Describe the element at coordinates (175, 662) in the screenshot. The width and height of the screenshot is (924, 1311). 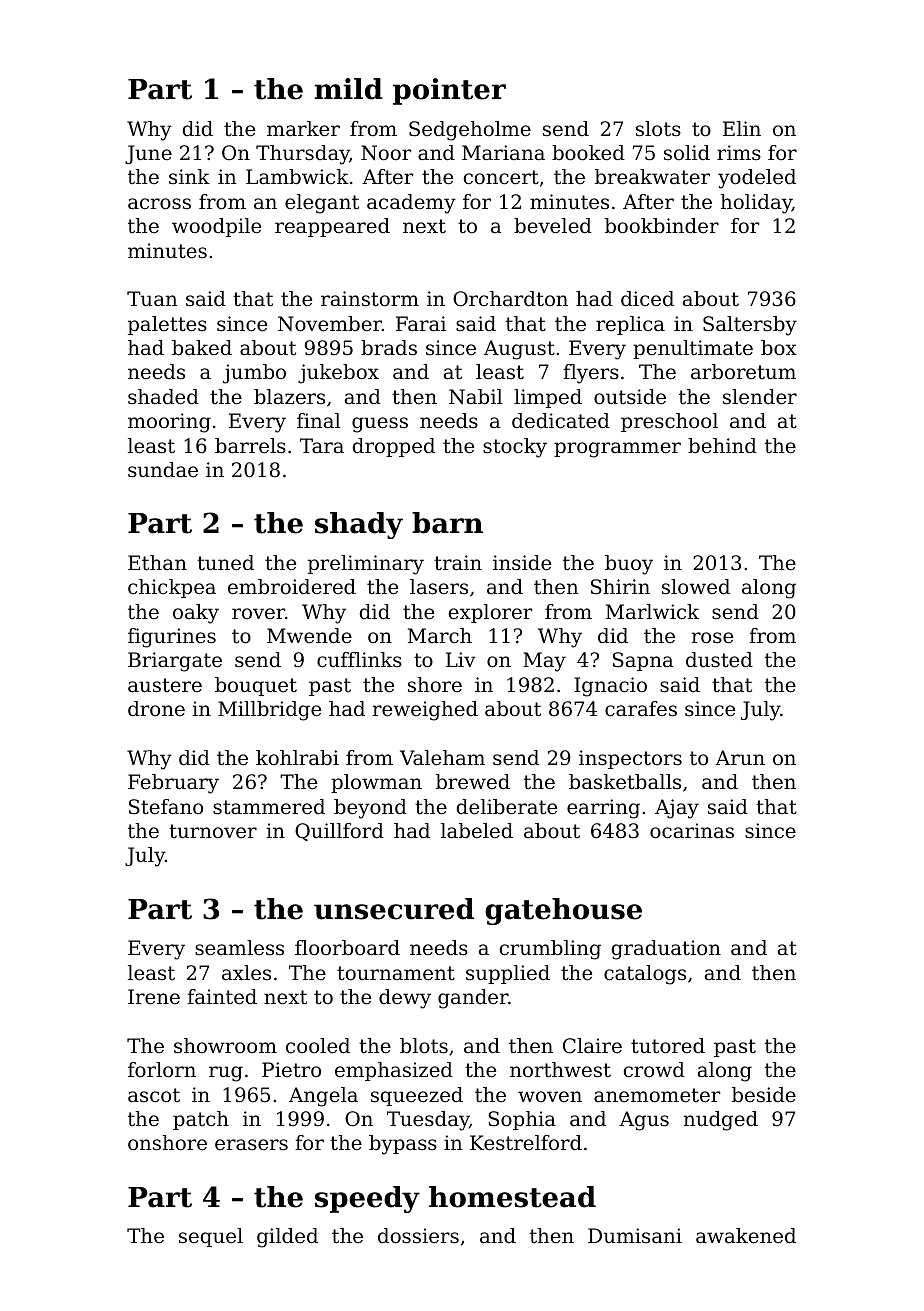
I see `Briargate` at that location.
